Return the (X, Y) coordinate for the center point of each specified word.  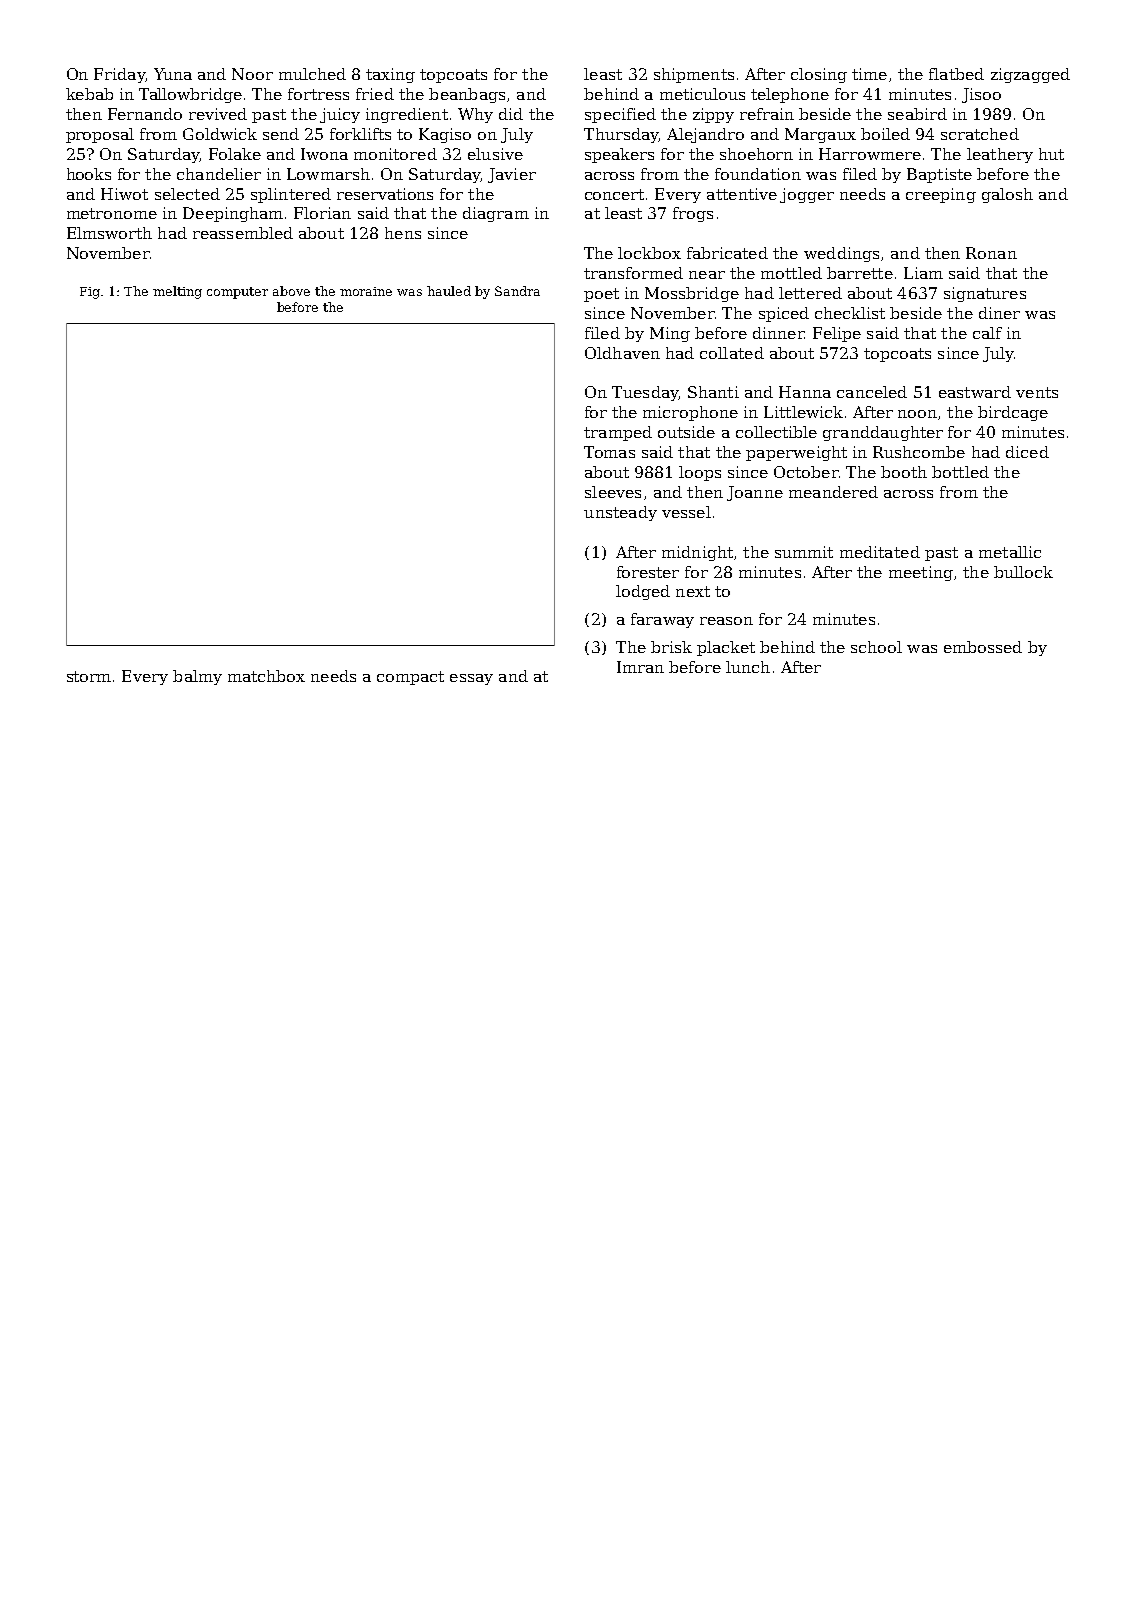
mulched (312, 74)
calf (987, 333)
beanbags (467, 95)
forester (648, 572)
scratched (980, 134)
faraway (662, 620)
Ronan (991, 253)
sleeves (613, 492)
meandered (833, 492)
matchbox (266, 676)
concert (614, 194)
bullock (1023, 572)
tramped (618, 433)
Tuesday (645, 393)
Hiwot (124, 194)
